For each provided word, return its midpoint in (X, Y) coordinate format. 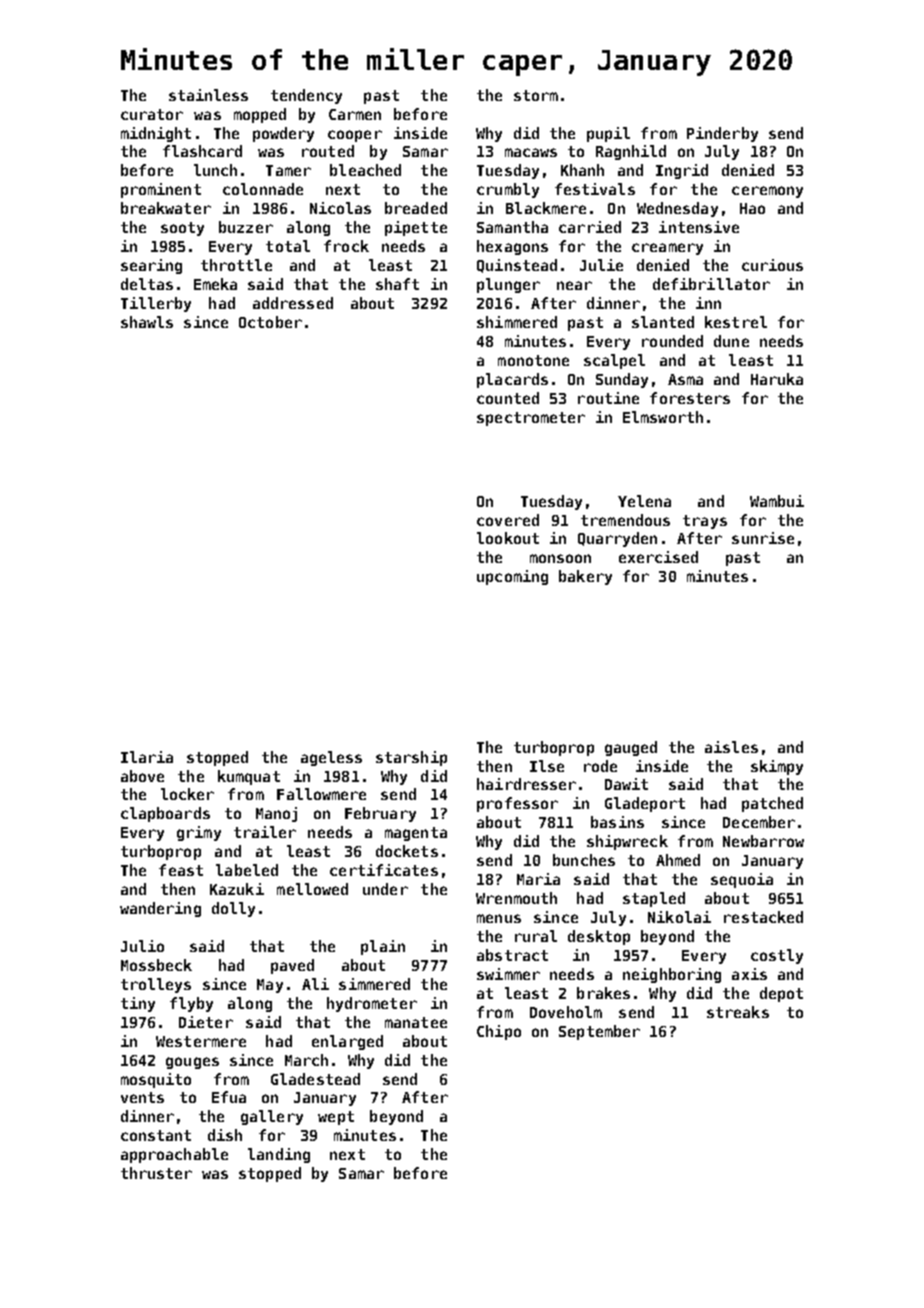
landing (279, 1155)
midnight (156, 134)
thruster (156, 1173)
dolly (233, 909)
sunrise (763, 538)
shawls (147, 322)
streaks (738, 1012)
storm (536, 95)
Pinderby (722, 134)
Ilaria (147, 757)
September (599, 1032)
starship (411, 758)
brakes (603, 993)
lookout (508, 538)
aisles (731, 747)
